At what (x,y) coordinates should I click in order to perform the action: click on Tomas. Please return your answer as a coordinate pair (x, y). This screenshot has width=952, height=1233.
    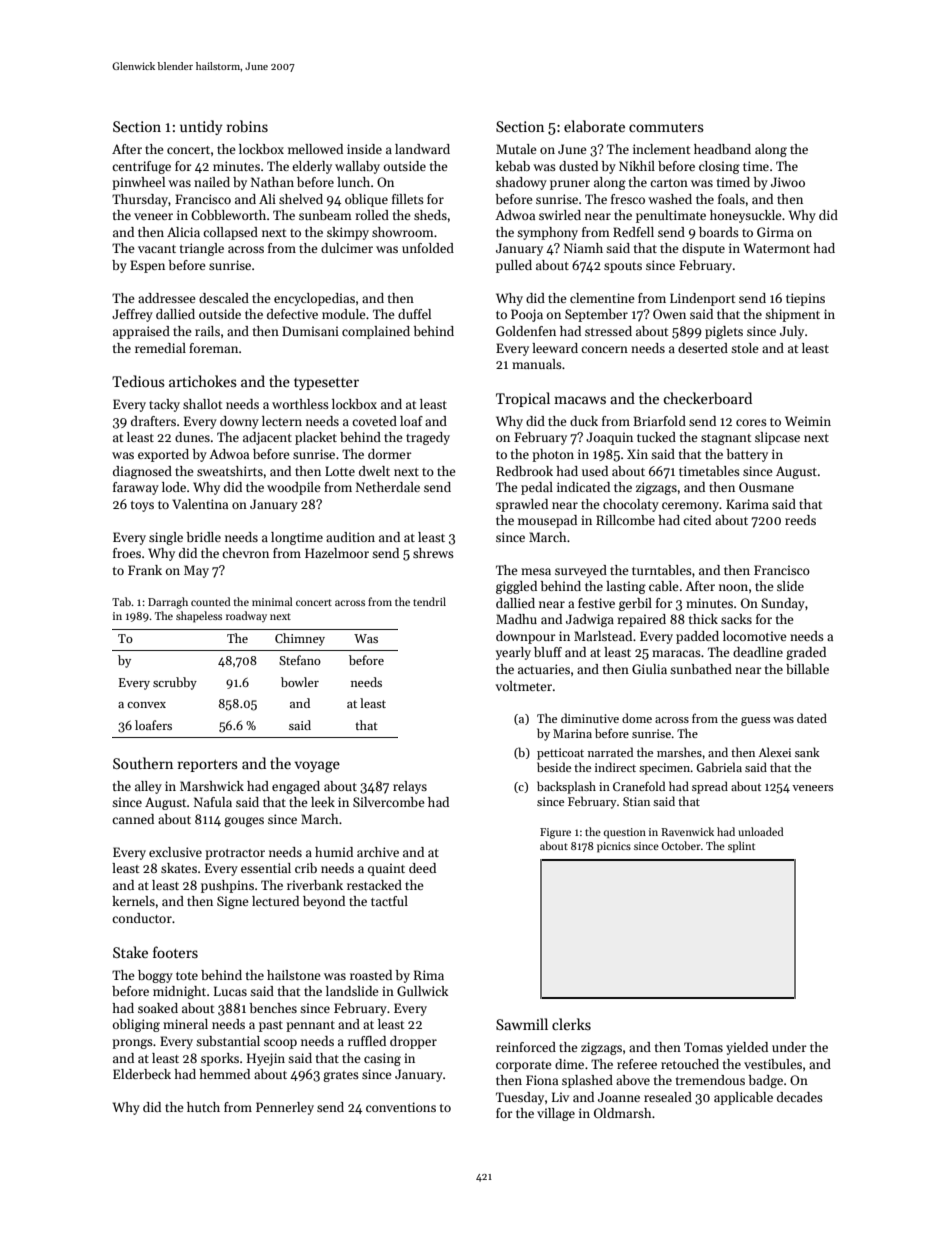
    Looking at the image, I should click on (703, 1047).
